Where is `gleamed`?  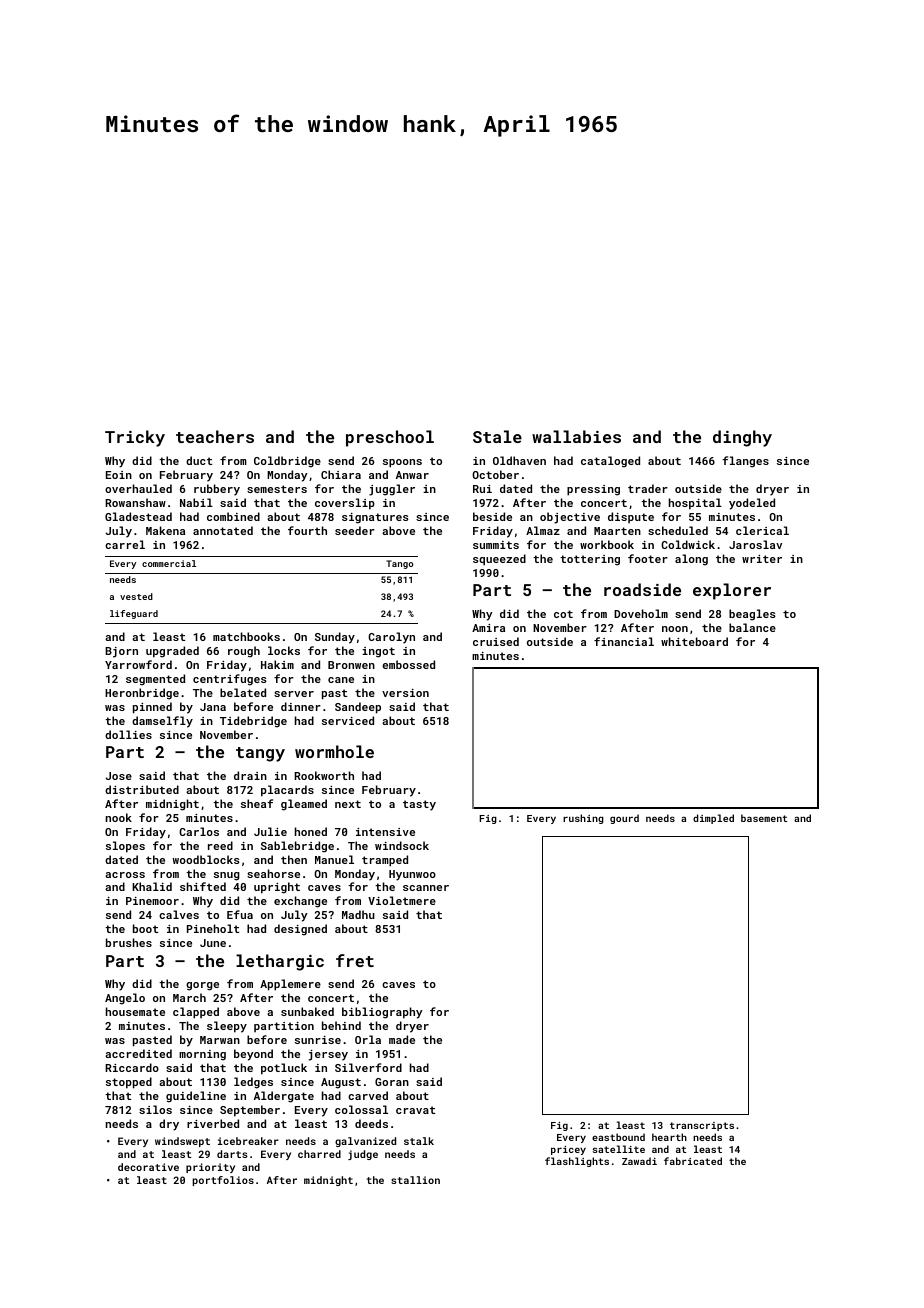 gleamed is located at coordinates (304, 805).
